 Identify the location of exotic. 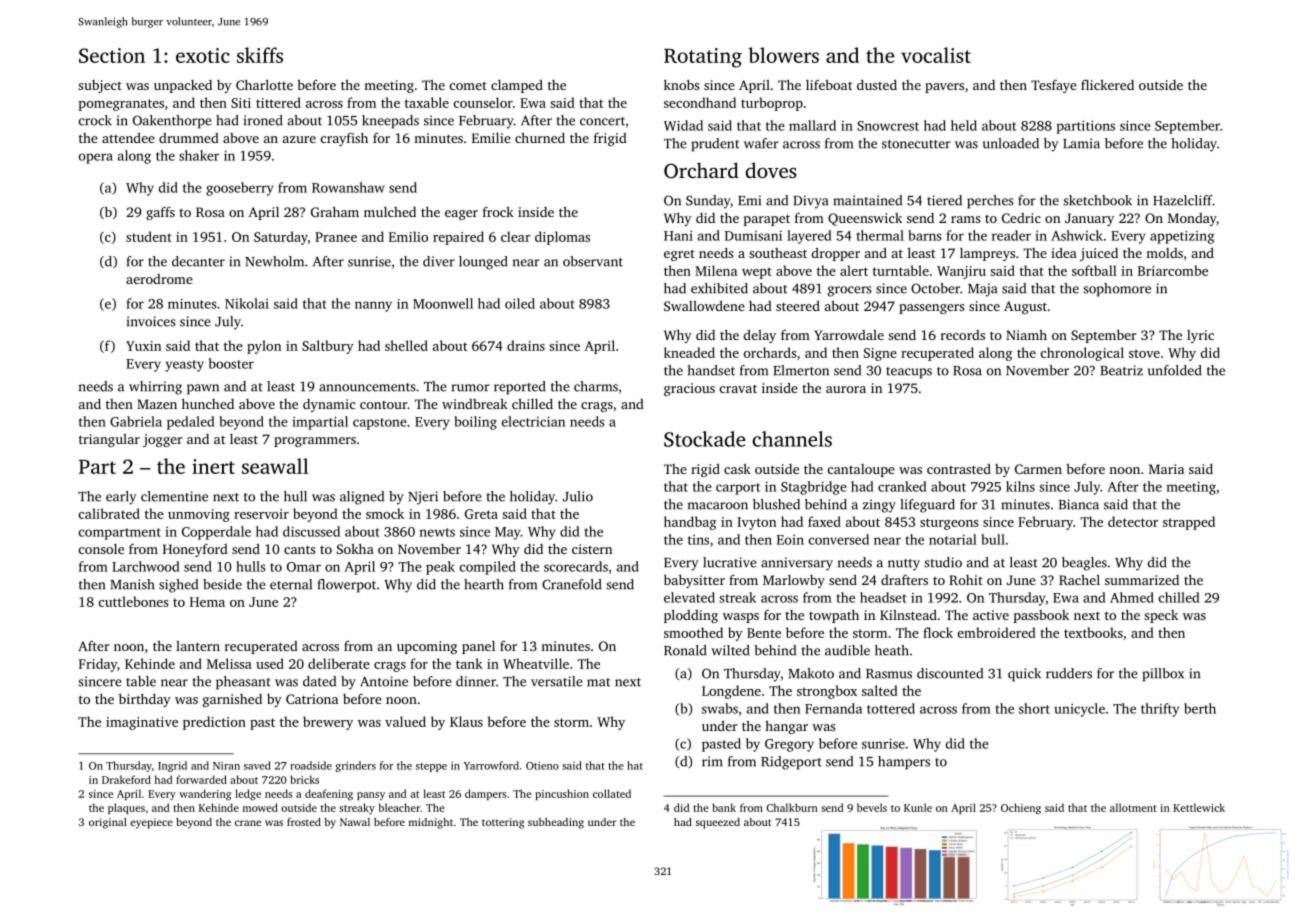
(203, 55).
